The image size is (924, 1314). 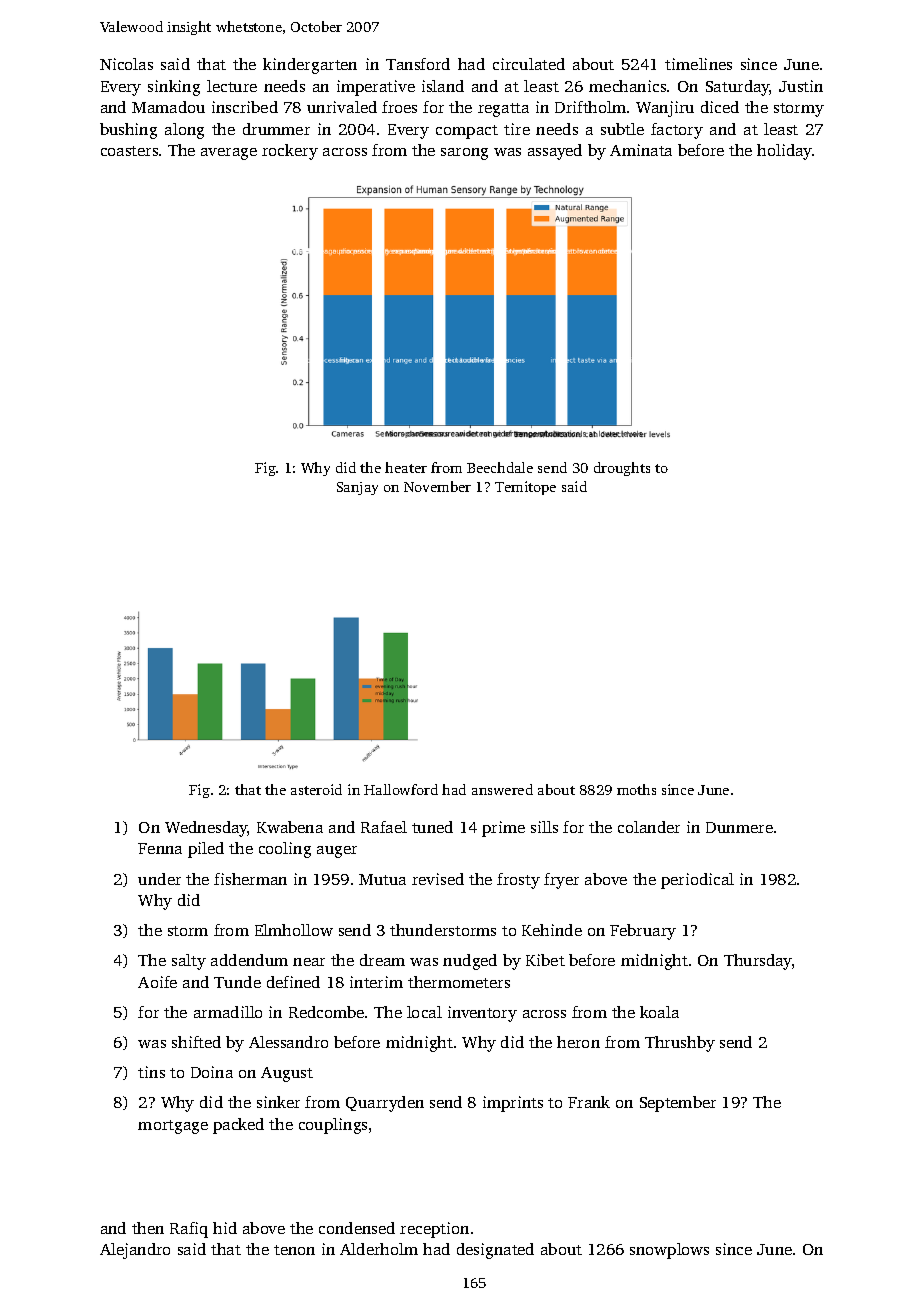 I want to click on imprints, so click(x=513, y=1104).
